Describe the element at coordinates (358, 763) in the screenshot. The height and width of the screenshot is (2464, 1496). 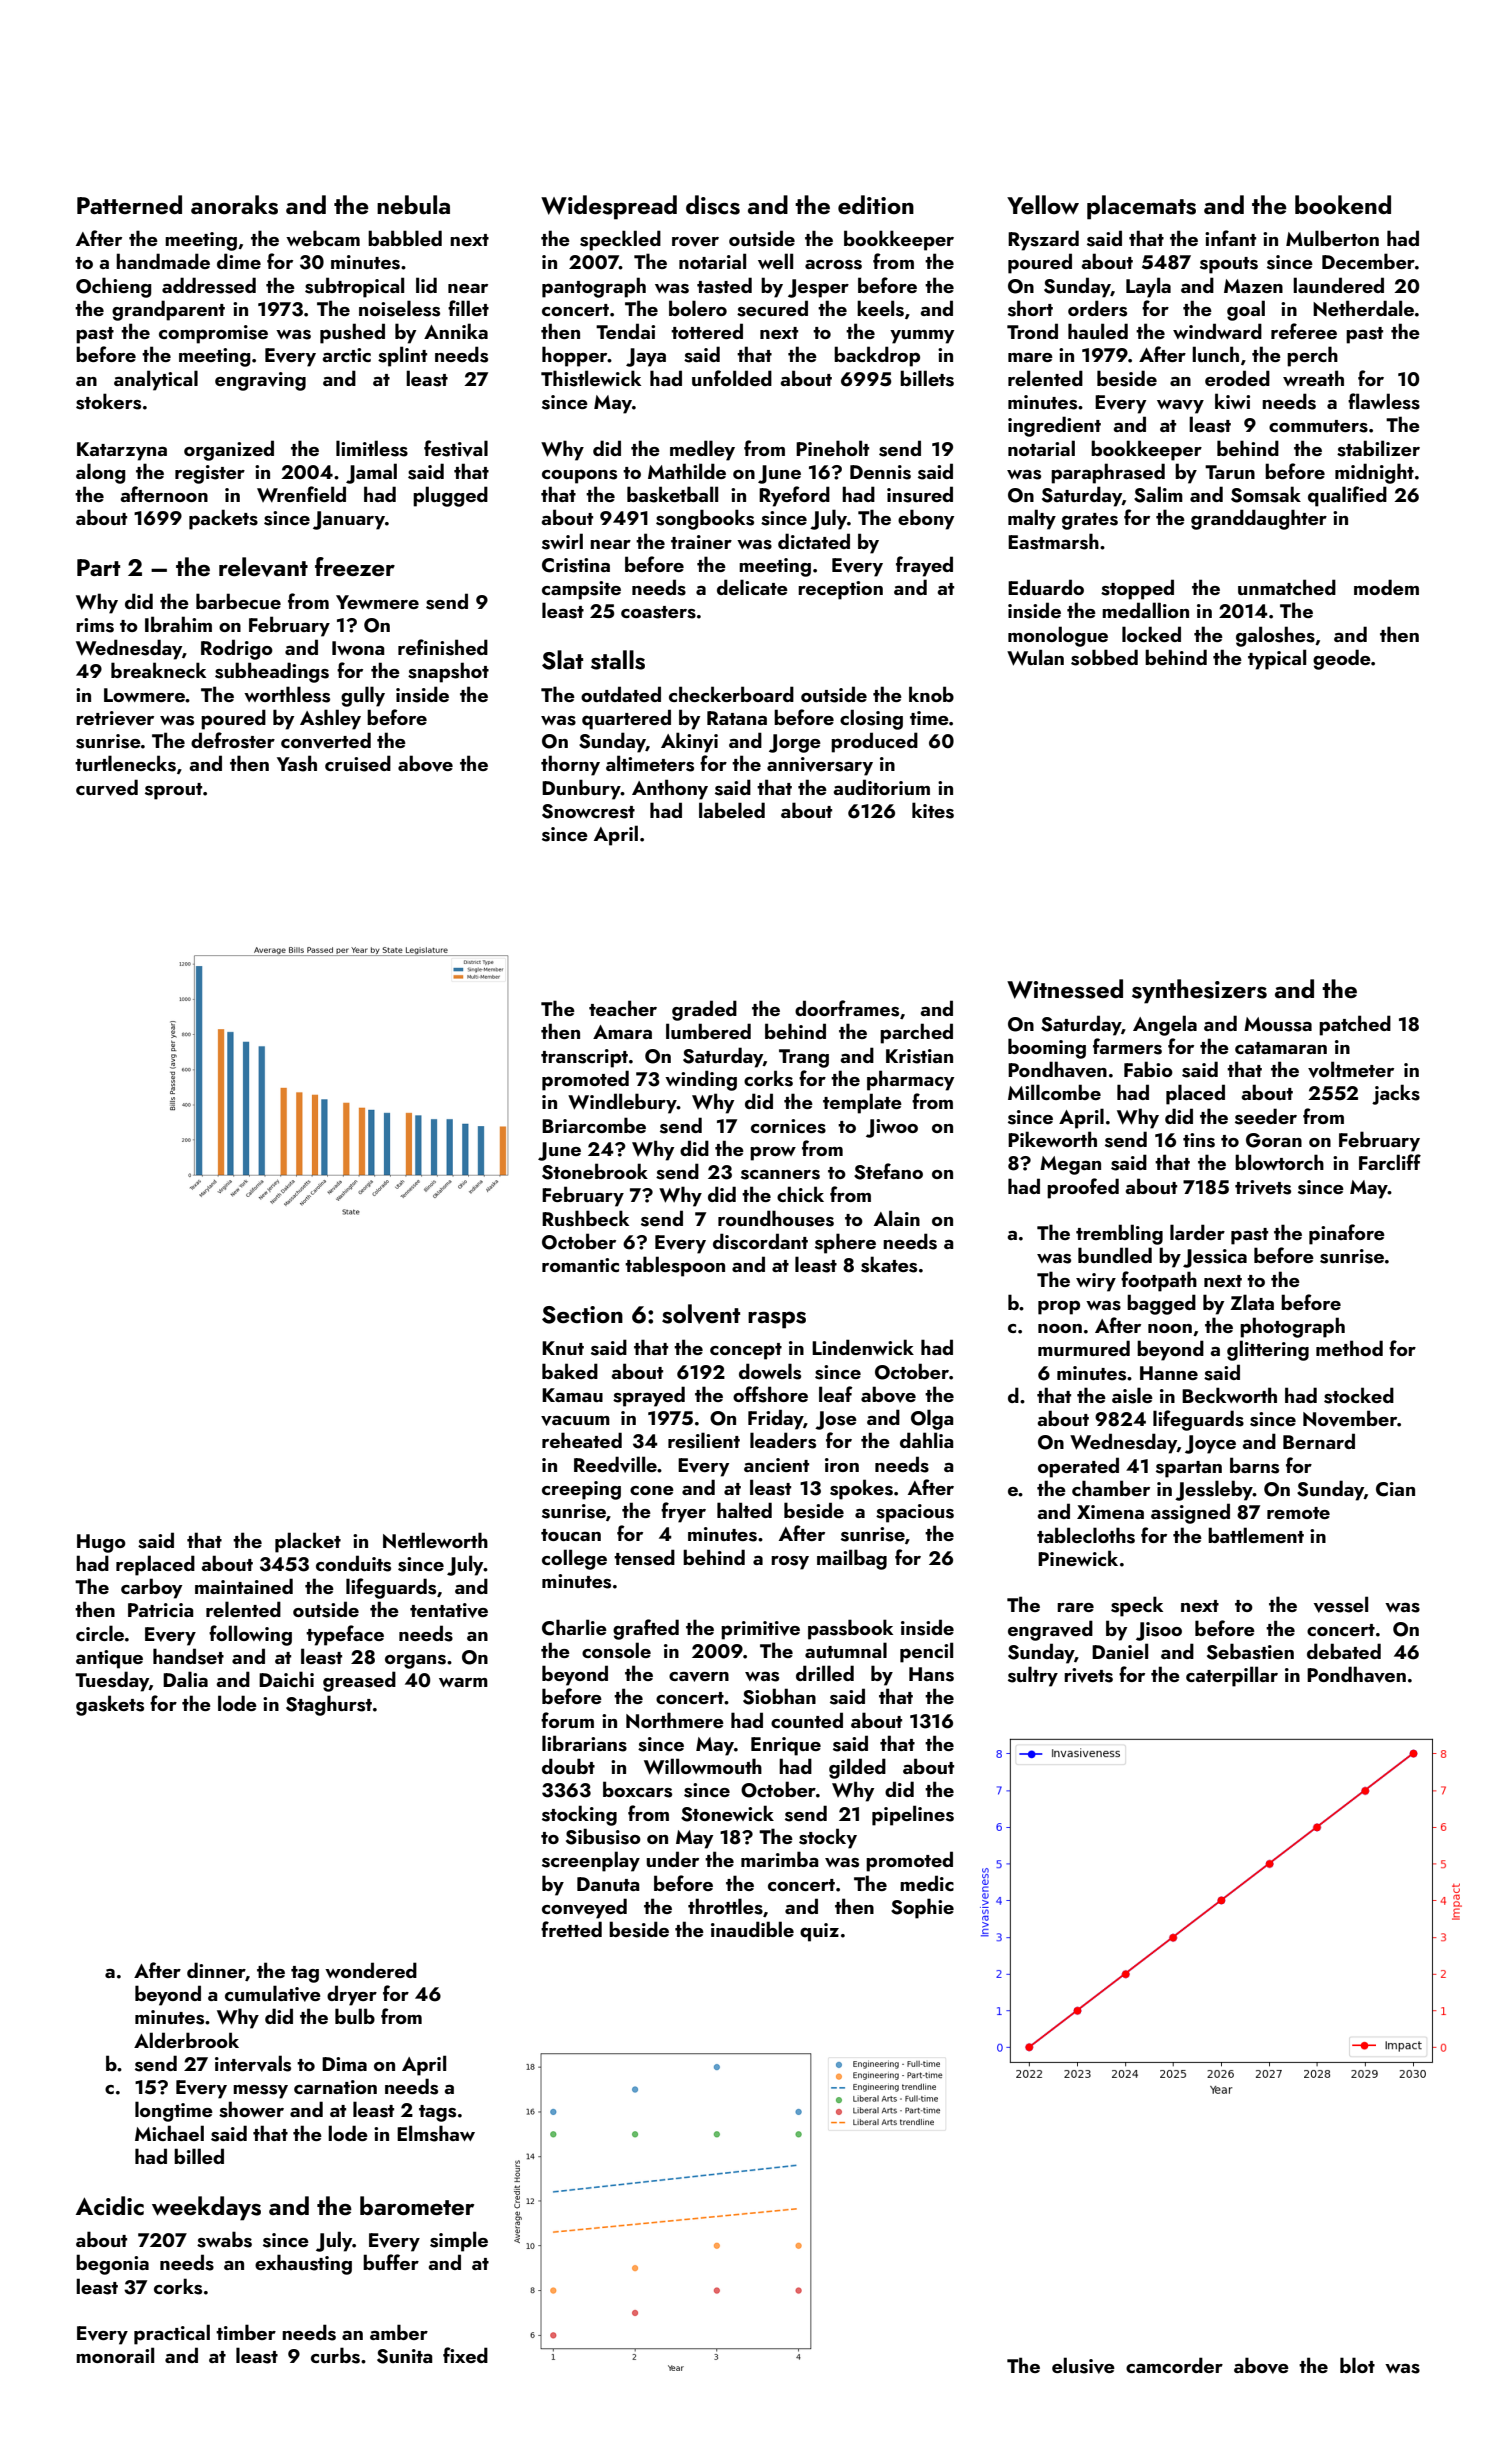
I see `cruised` at that location.
